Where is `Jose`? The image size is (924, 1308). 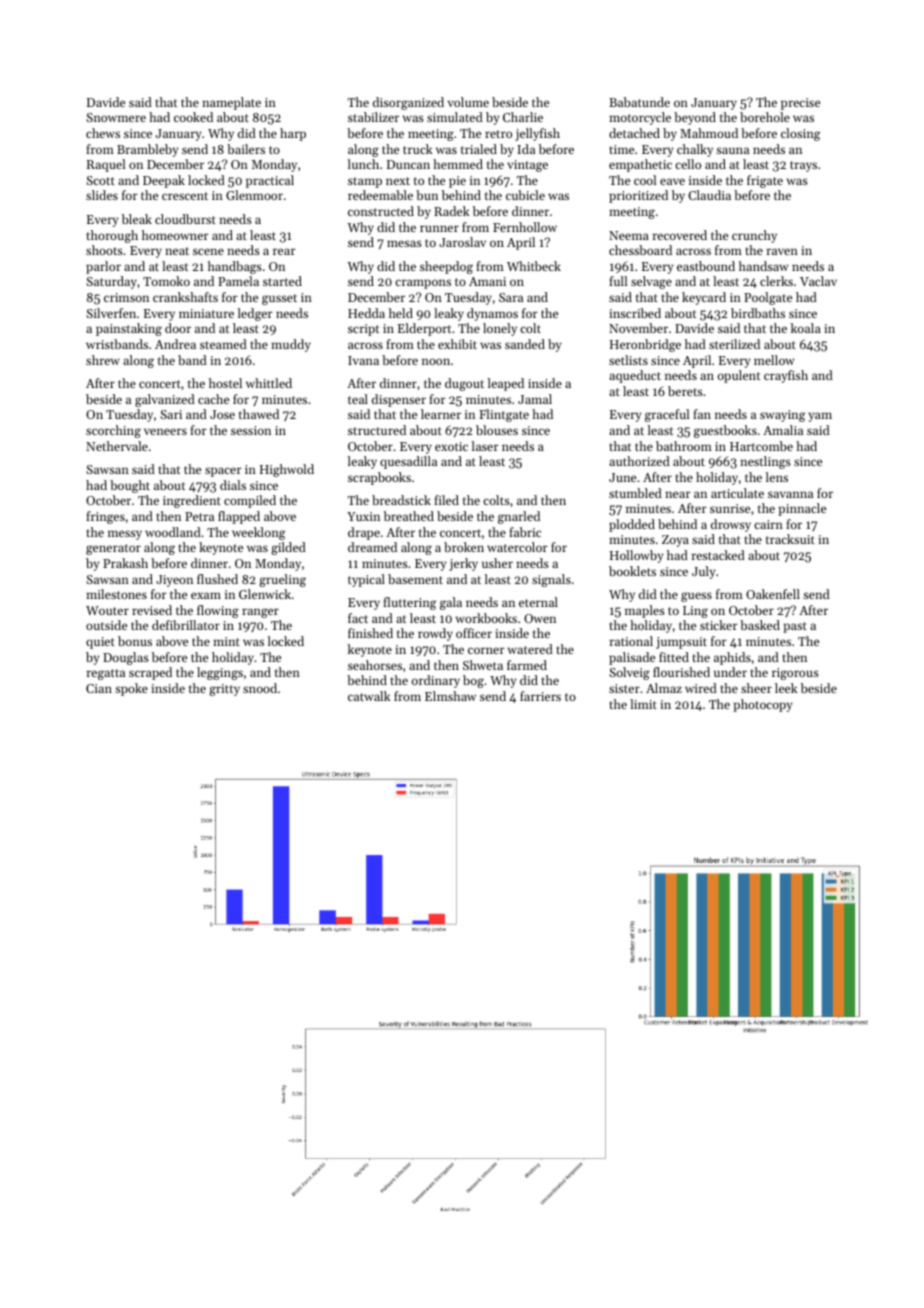 Jose is located at coordinates (222, 414).
